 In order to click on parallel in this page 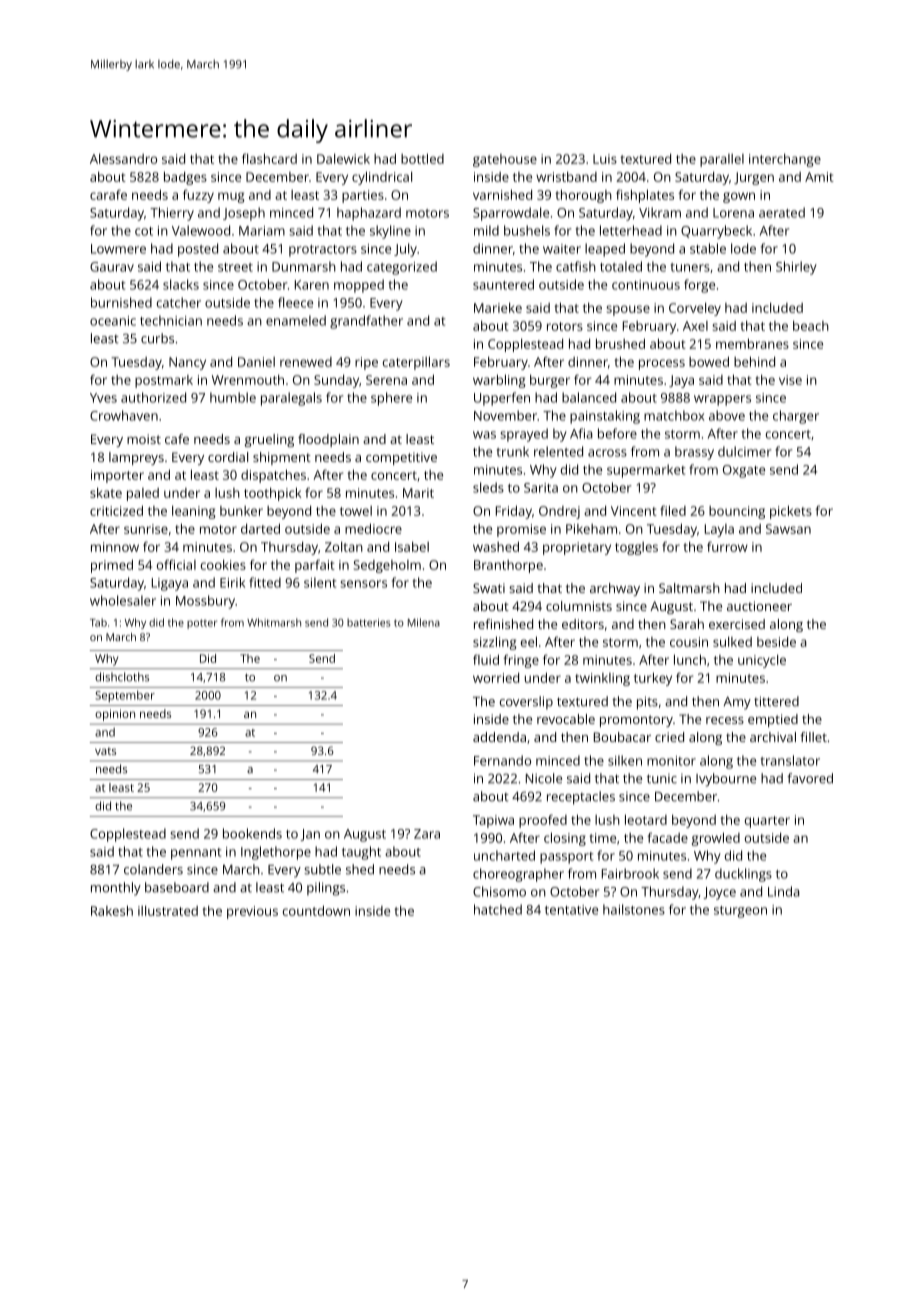, I will do `click(722, 160)`.
